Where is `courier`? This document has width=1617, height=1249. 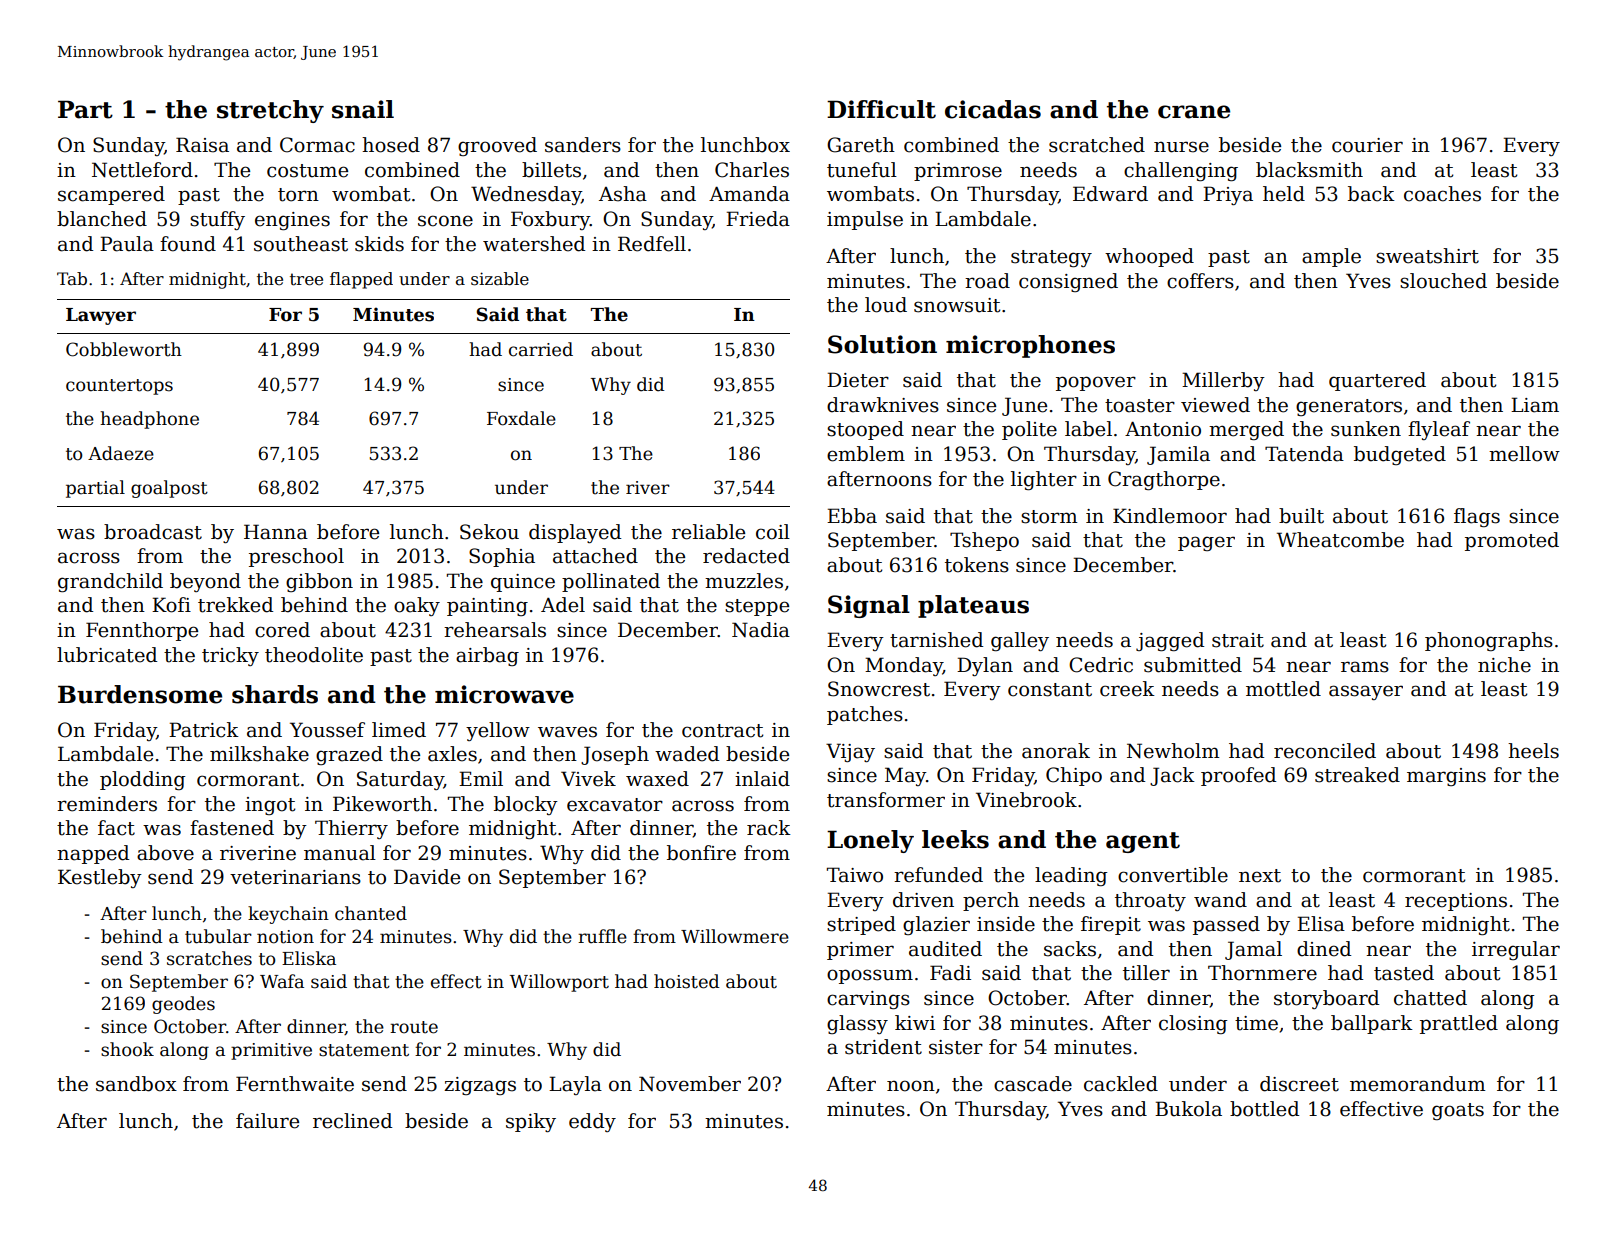
courier is located at coordinates (1367, 145).
